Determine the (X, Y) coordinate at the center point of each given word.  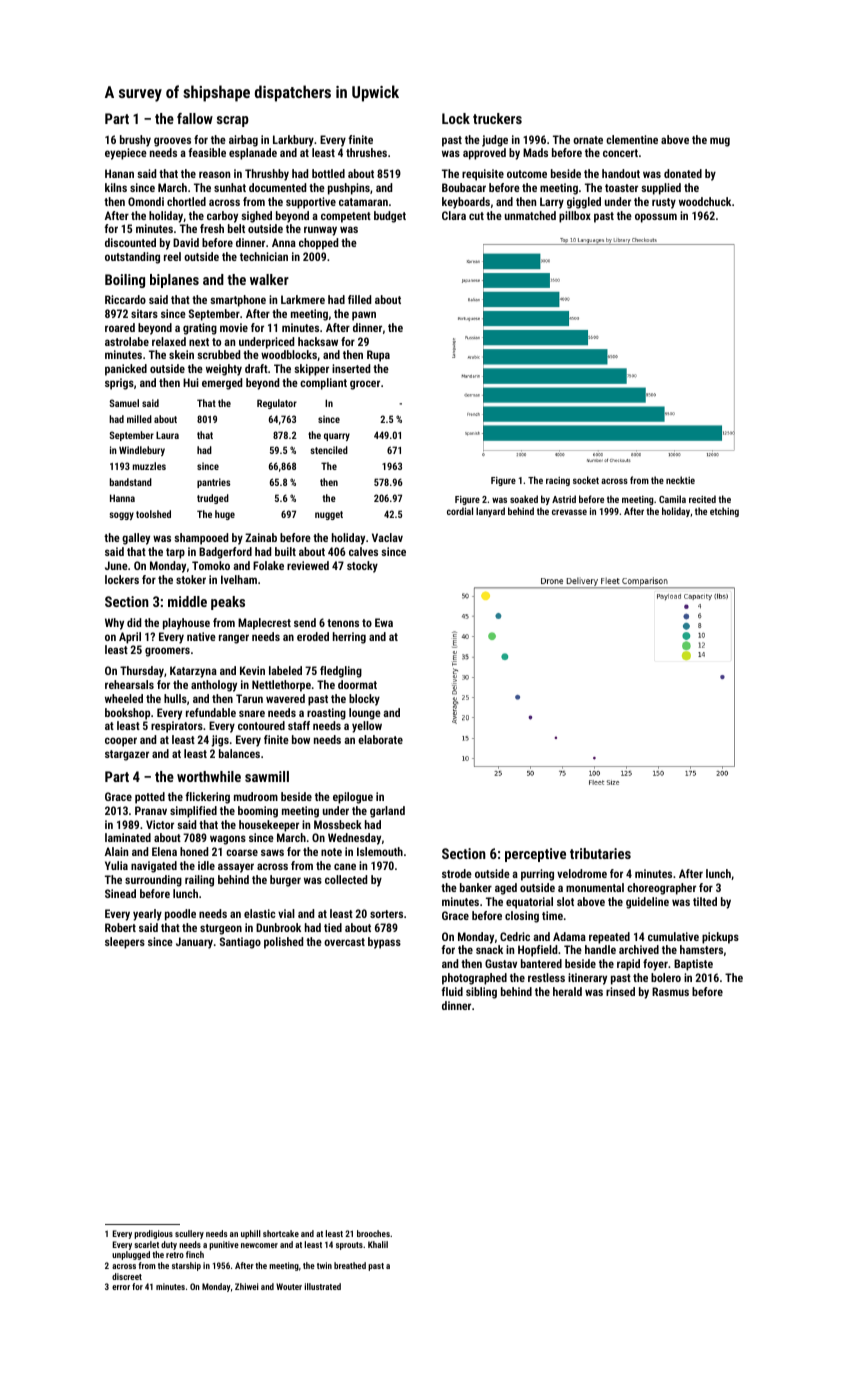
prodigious (153, 1234)
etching (724, 512)
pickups (720, 938)
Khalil (378, 1244)
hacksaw (318, 341)
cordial (460, 511)
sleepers (125, 943)
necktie (680, 480)
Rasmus (670, 991)
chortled (186, 201)
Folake (268, 565)
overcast (344, 942)
